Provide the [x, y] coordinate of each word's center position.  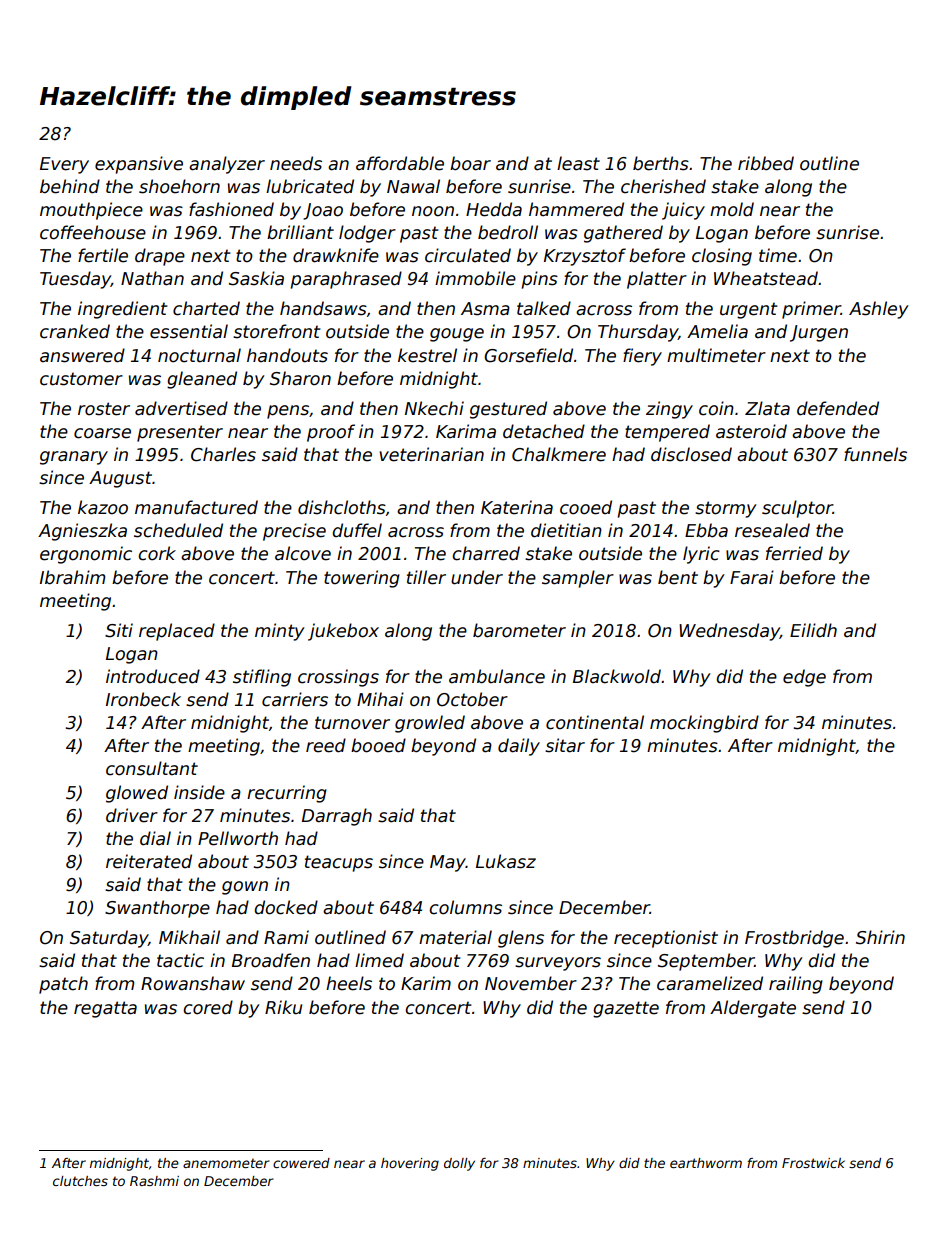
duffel [357, 530]
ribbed [766, 163]
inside [199, 792]
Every [64, 165]
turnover [352, 723]
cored [208, 1007]
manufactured [196, 507]
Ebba [706, 530]
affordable [400, 163]
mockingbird [704, 724]
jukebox [343, 632]
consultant [152, 768]
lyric [701, 555]
